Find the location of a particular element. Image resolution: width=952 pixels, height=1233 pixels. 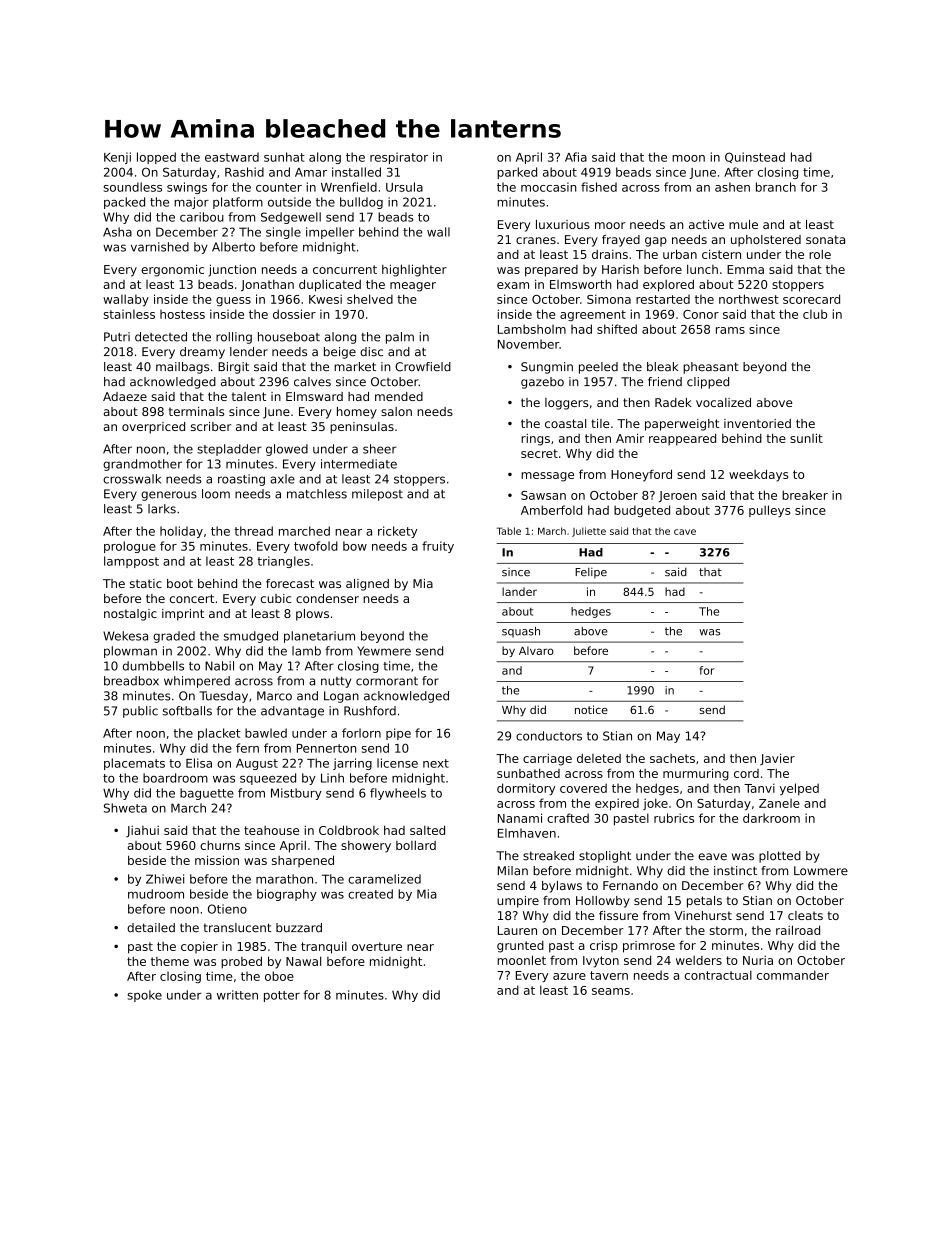

Nawal is located at coordinates (303, 961).
